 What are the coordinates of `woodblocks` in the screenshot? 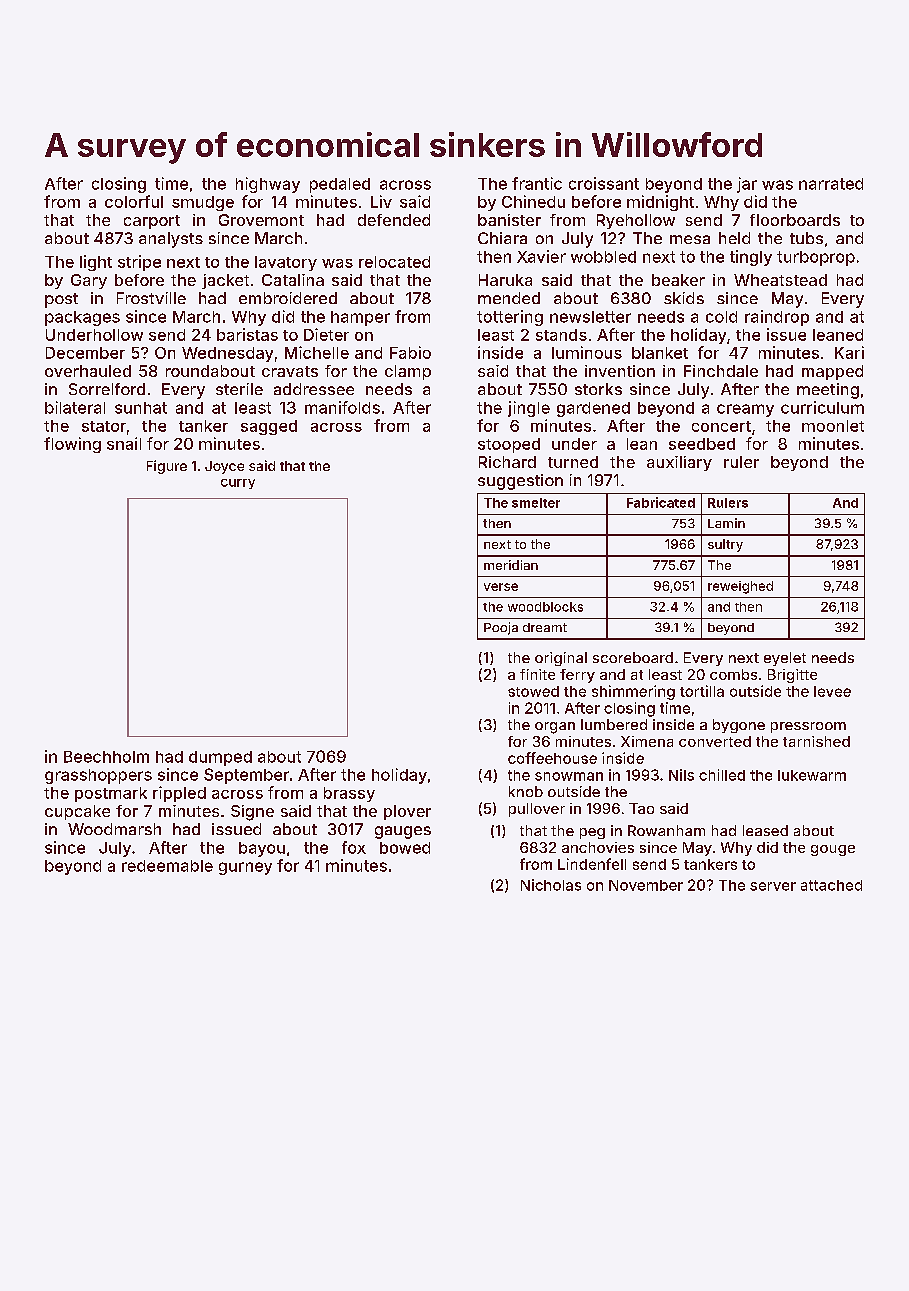 It's located at (545, 607).
